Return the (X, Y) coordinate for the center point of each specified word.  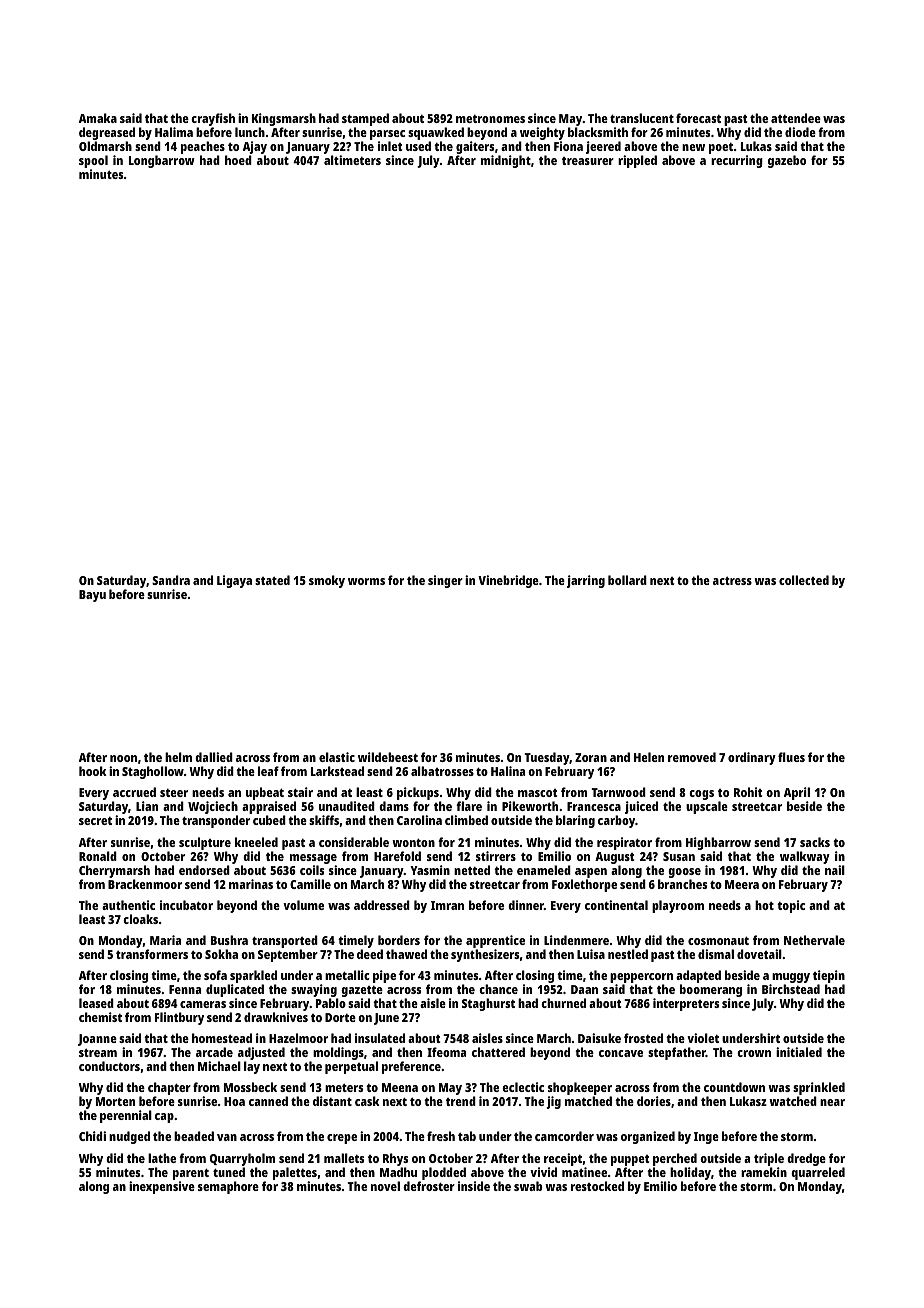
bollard (627, 580)
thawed (406, 954)
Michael (219, 1066)
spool (93, 162)
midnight (506, 161)
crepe (342, 1139)
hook (93, 771)
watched (793, 1101)
